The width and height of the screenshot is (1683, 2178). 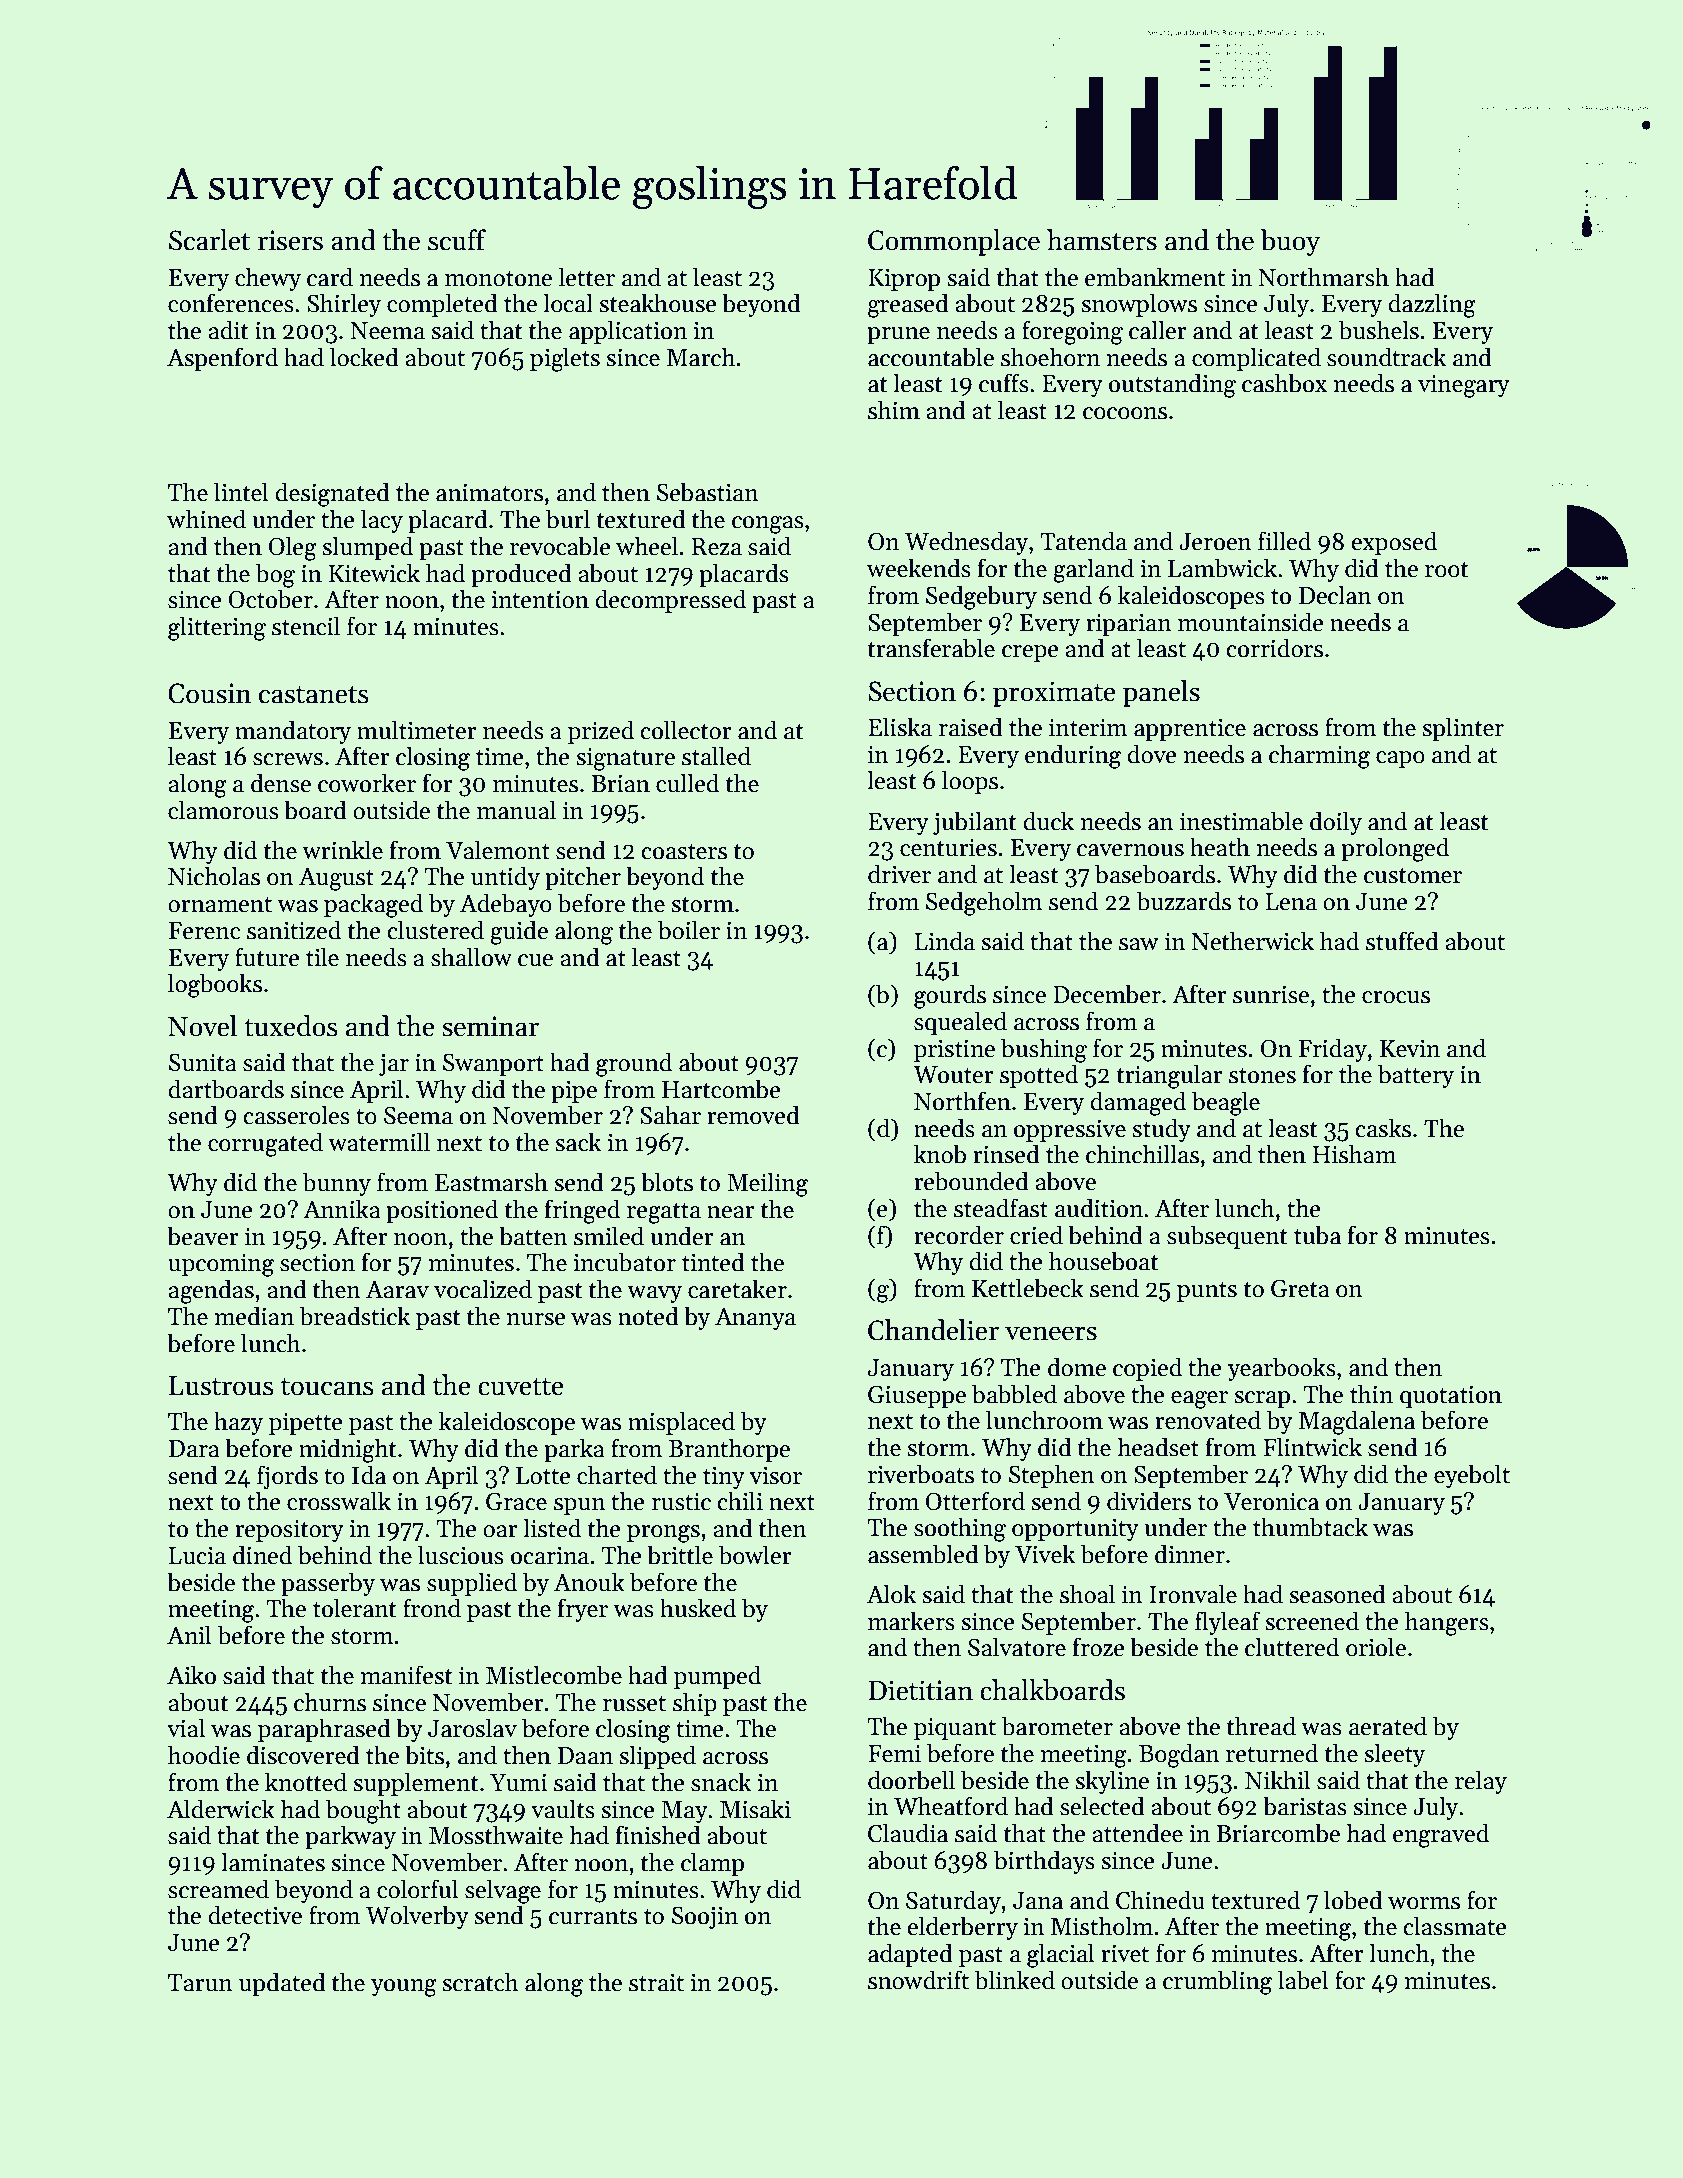 I want to click on root, so click(x=1446, y=570).
